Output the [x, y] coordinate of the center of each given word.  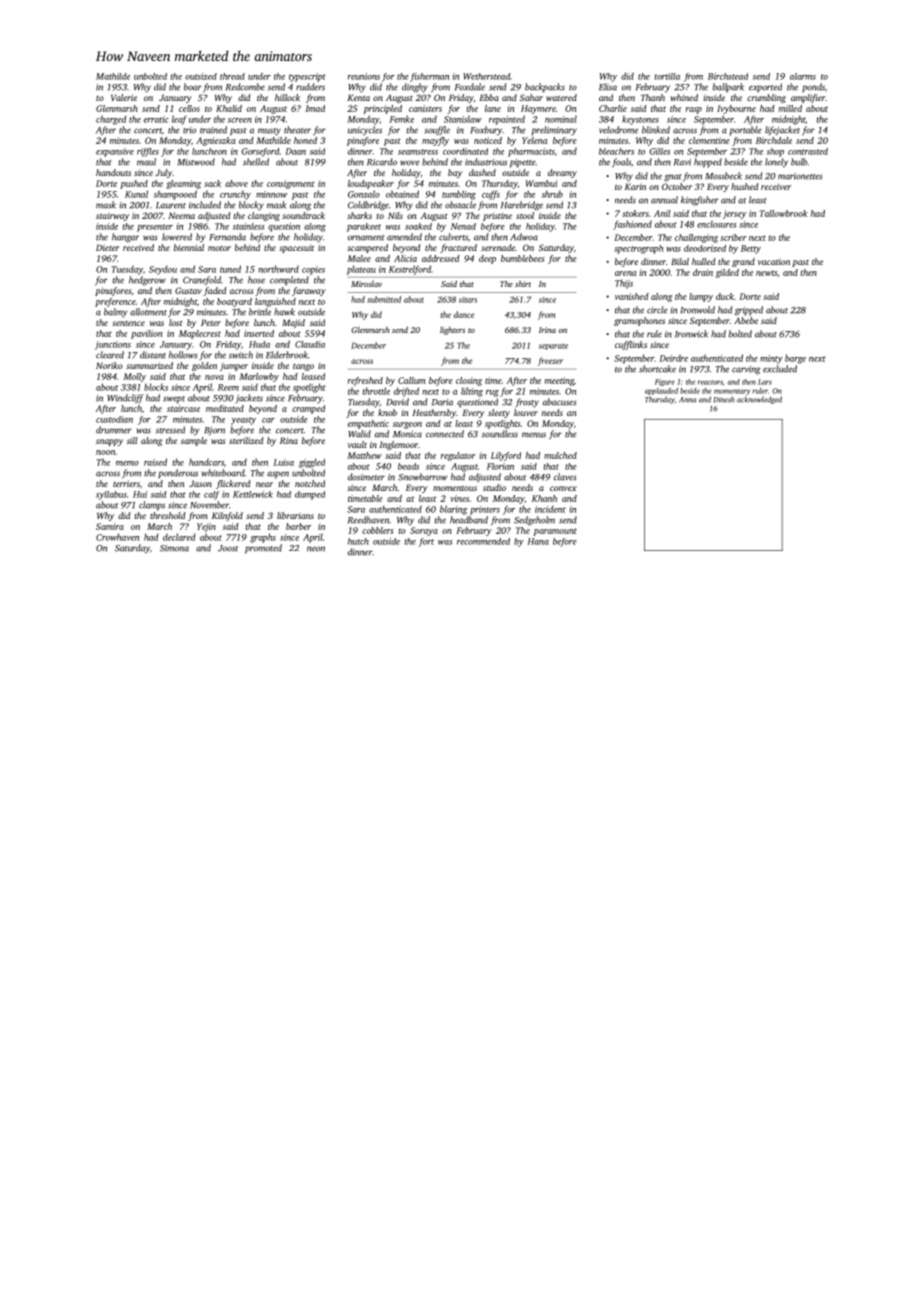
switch [241, 355]
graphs [263, 538]
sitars [468, 299]
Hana [538, 541]
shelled [256, 162]
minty [771, 359]
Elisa [608, 87]
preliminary [554, 131]
